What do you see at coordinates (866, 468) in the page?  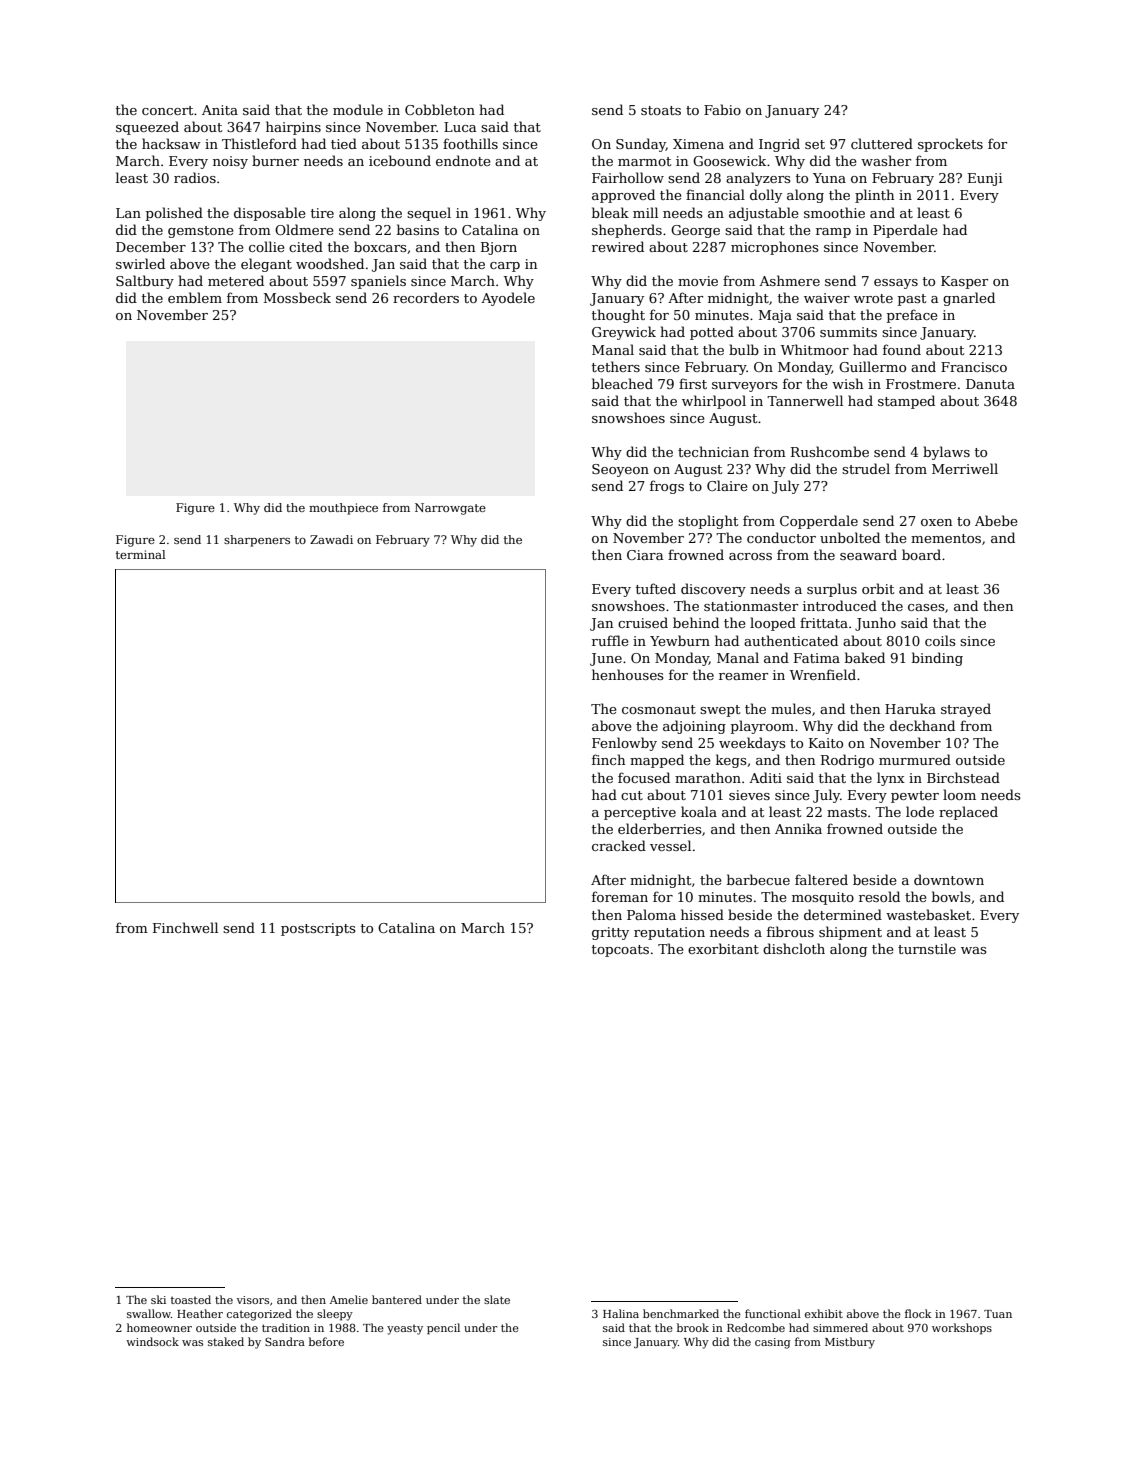 I see `strudel` at bounding box center [866, 468].
